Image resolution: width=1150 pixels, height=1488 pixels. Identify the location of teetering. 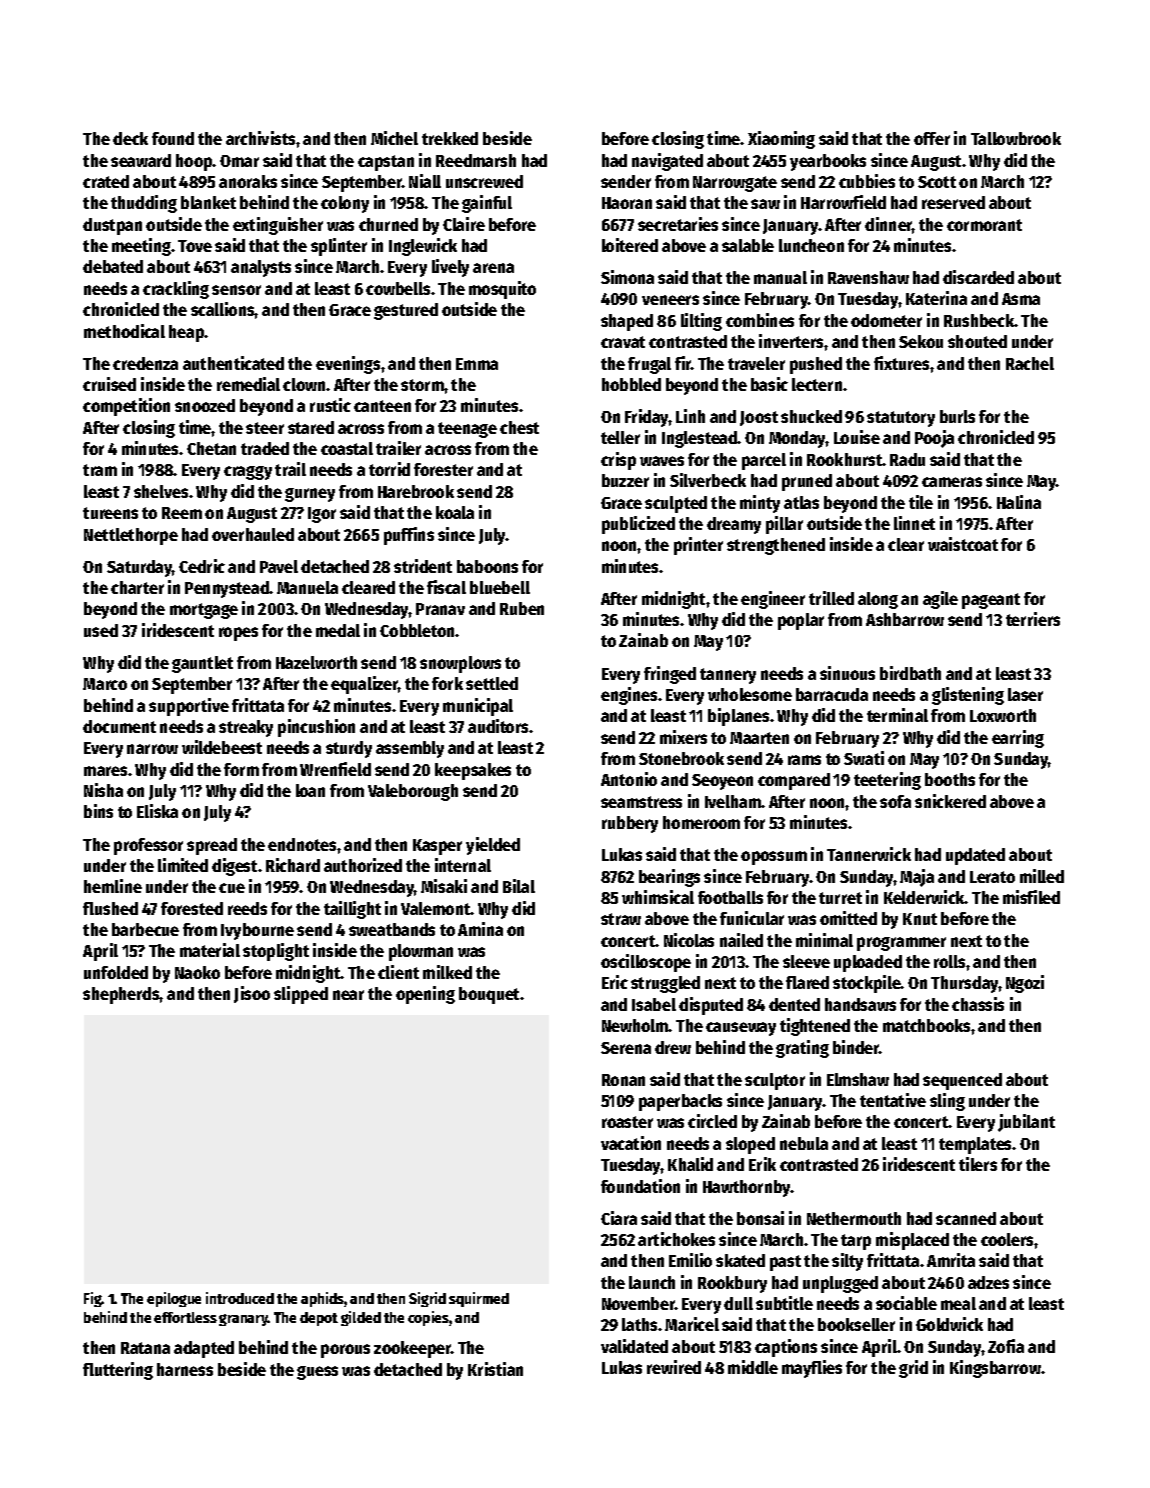
(887, 781).
